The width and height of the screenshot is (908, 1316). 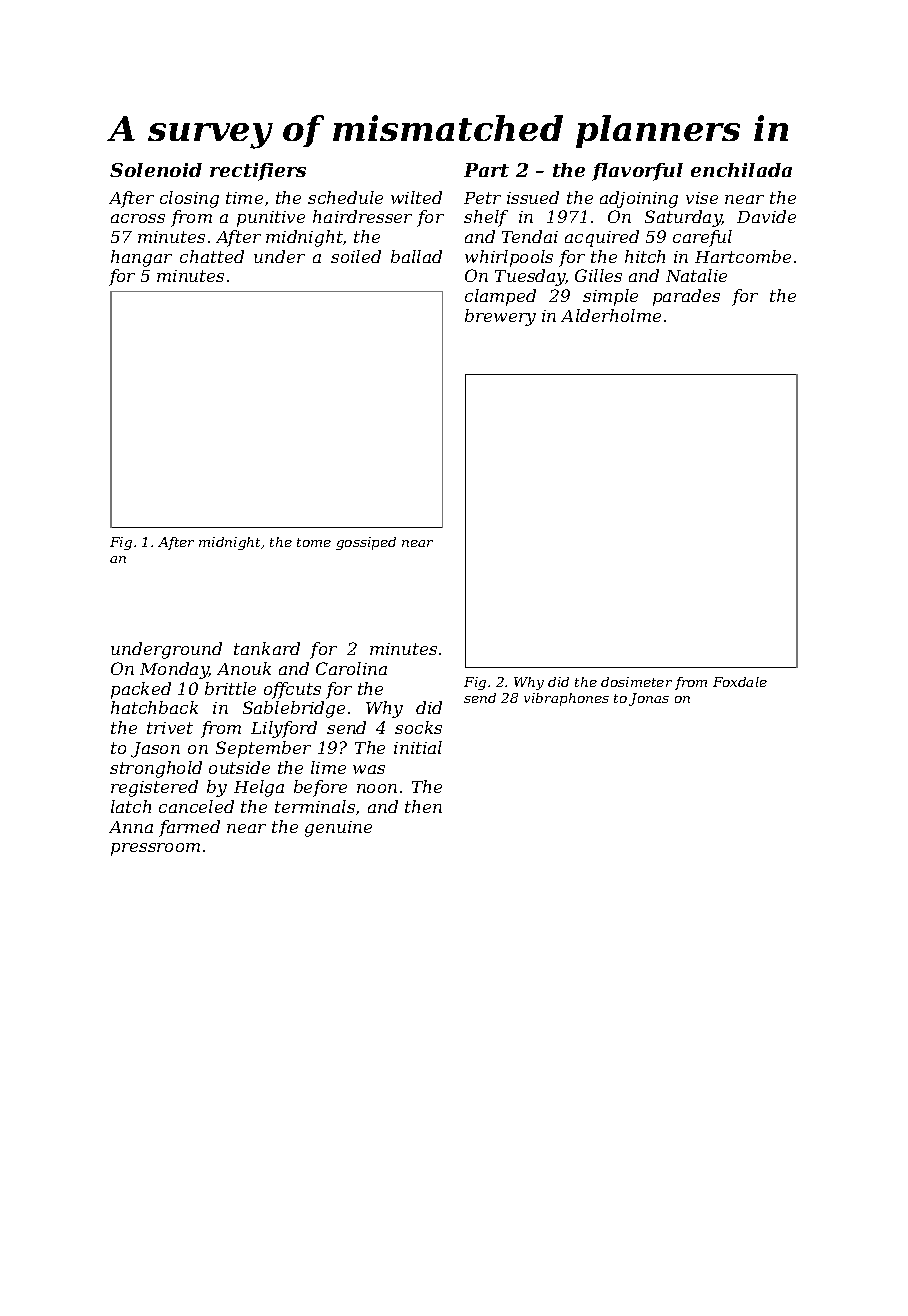 What do you see at coordinates (500, 317) in the screenshot?
I see `brewery` at bounding box center [500, 317].
